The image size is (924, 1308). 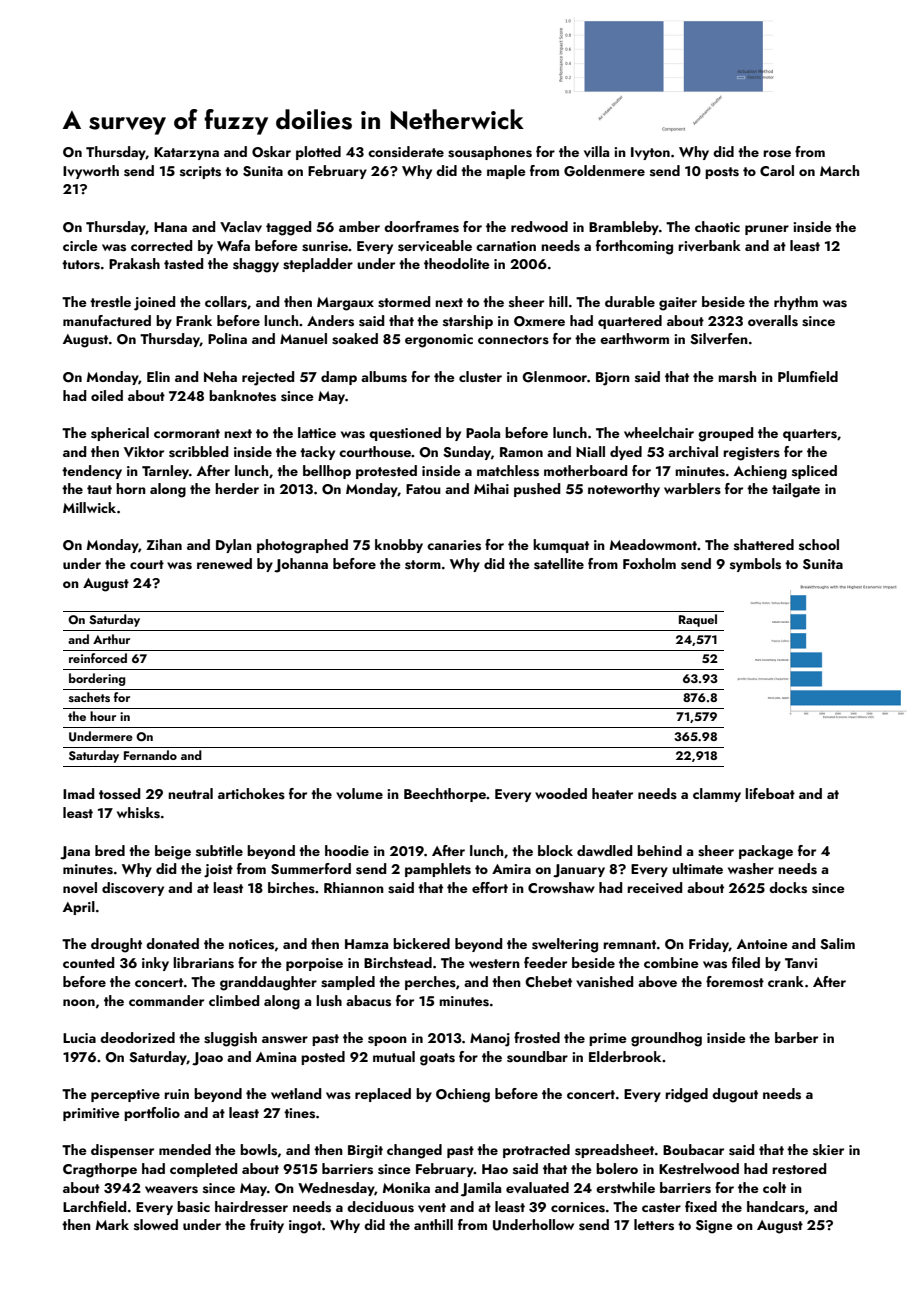 What do you see at coordinates (91, 172) in the document?
I see `Ivyworth` at bounding box center [91, 172].
